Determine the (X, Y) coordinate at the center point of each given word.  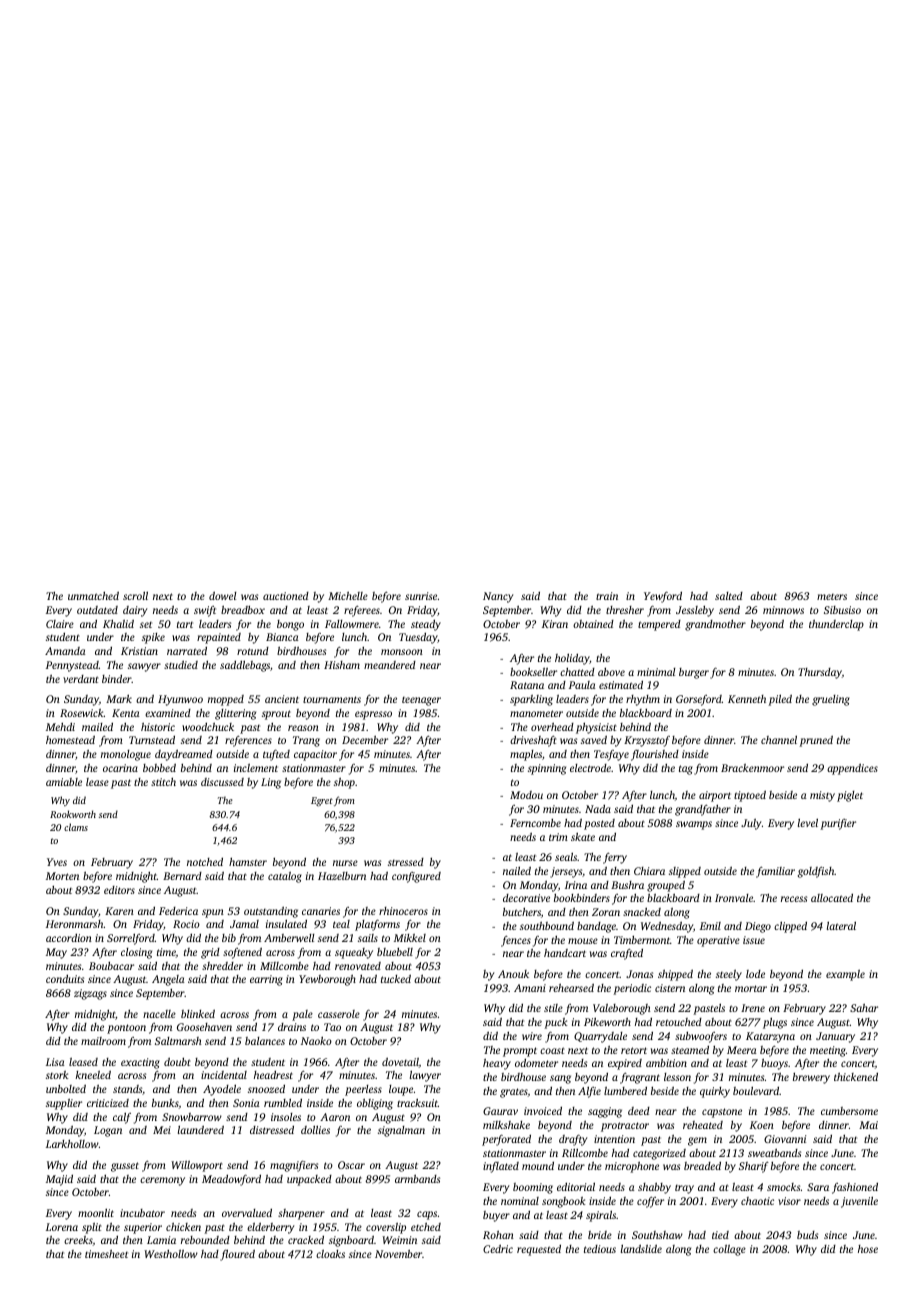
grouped (666, 886)
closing (136, 953)
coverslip (386, 1228)
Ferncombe (535, 823)
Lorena (62, 1227)
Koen (762, 1125)
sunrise (421, 596)
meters (832, 597)
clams (76, 827)
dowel (223, 595)
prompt (520, 1052)
